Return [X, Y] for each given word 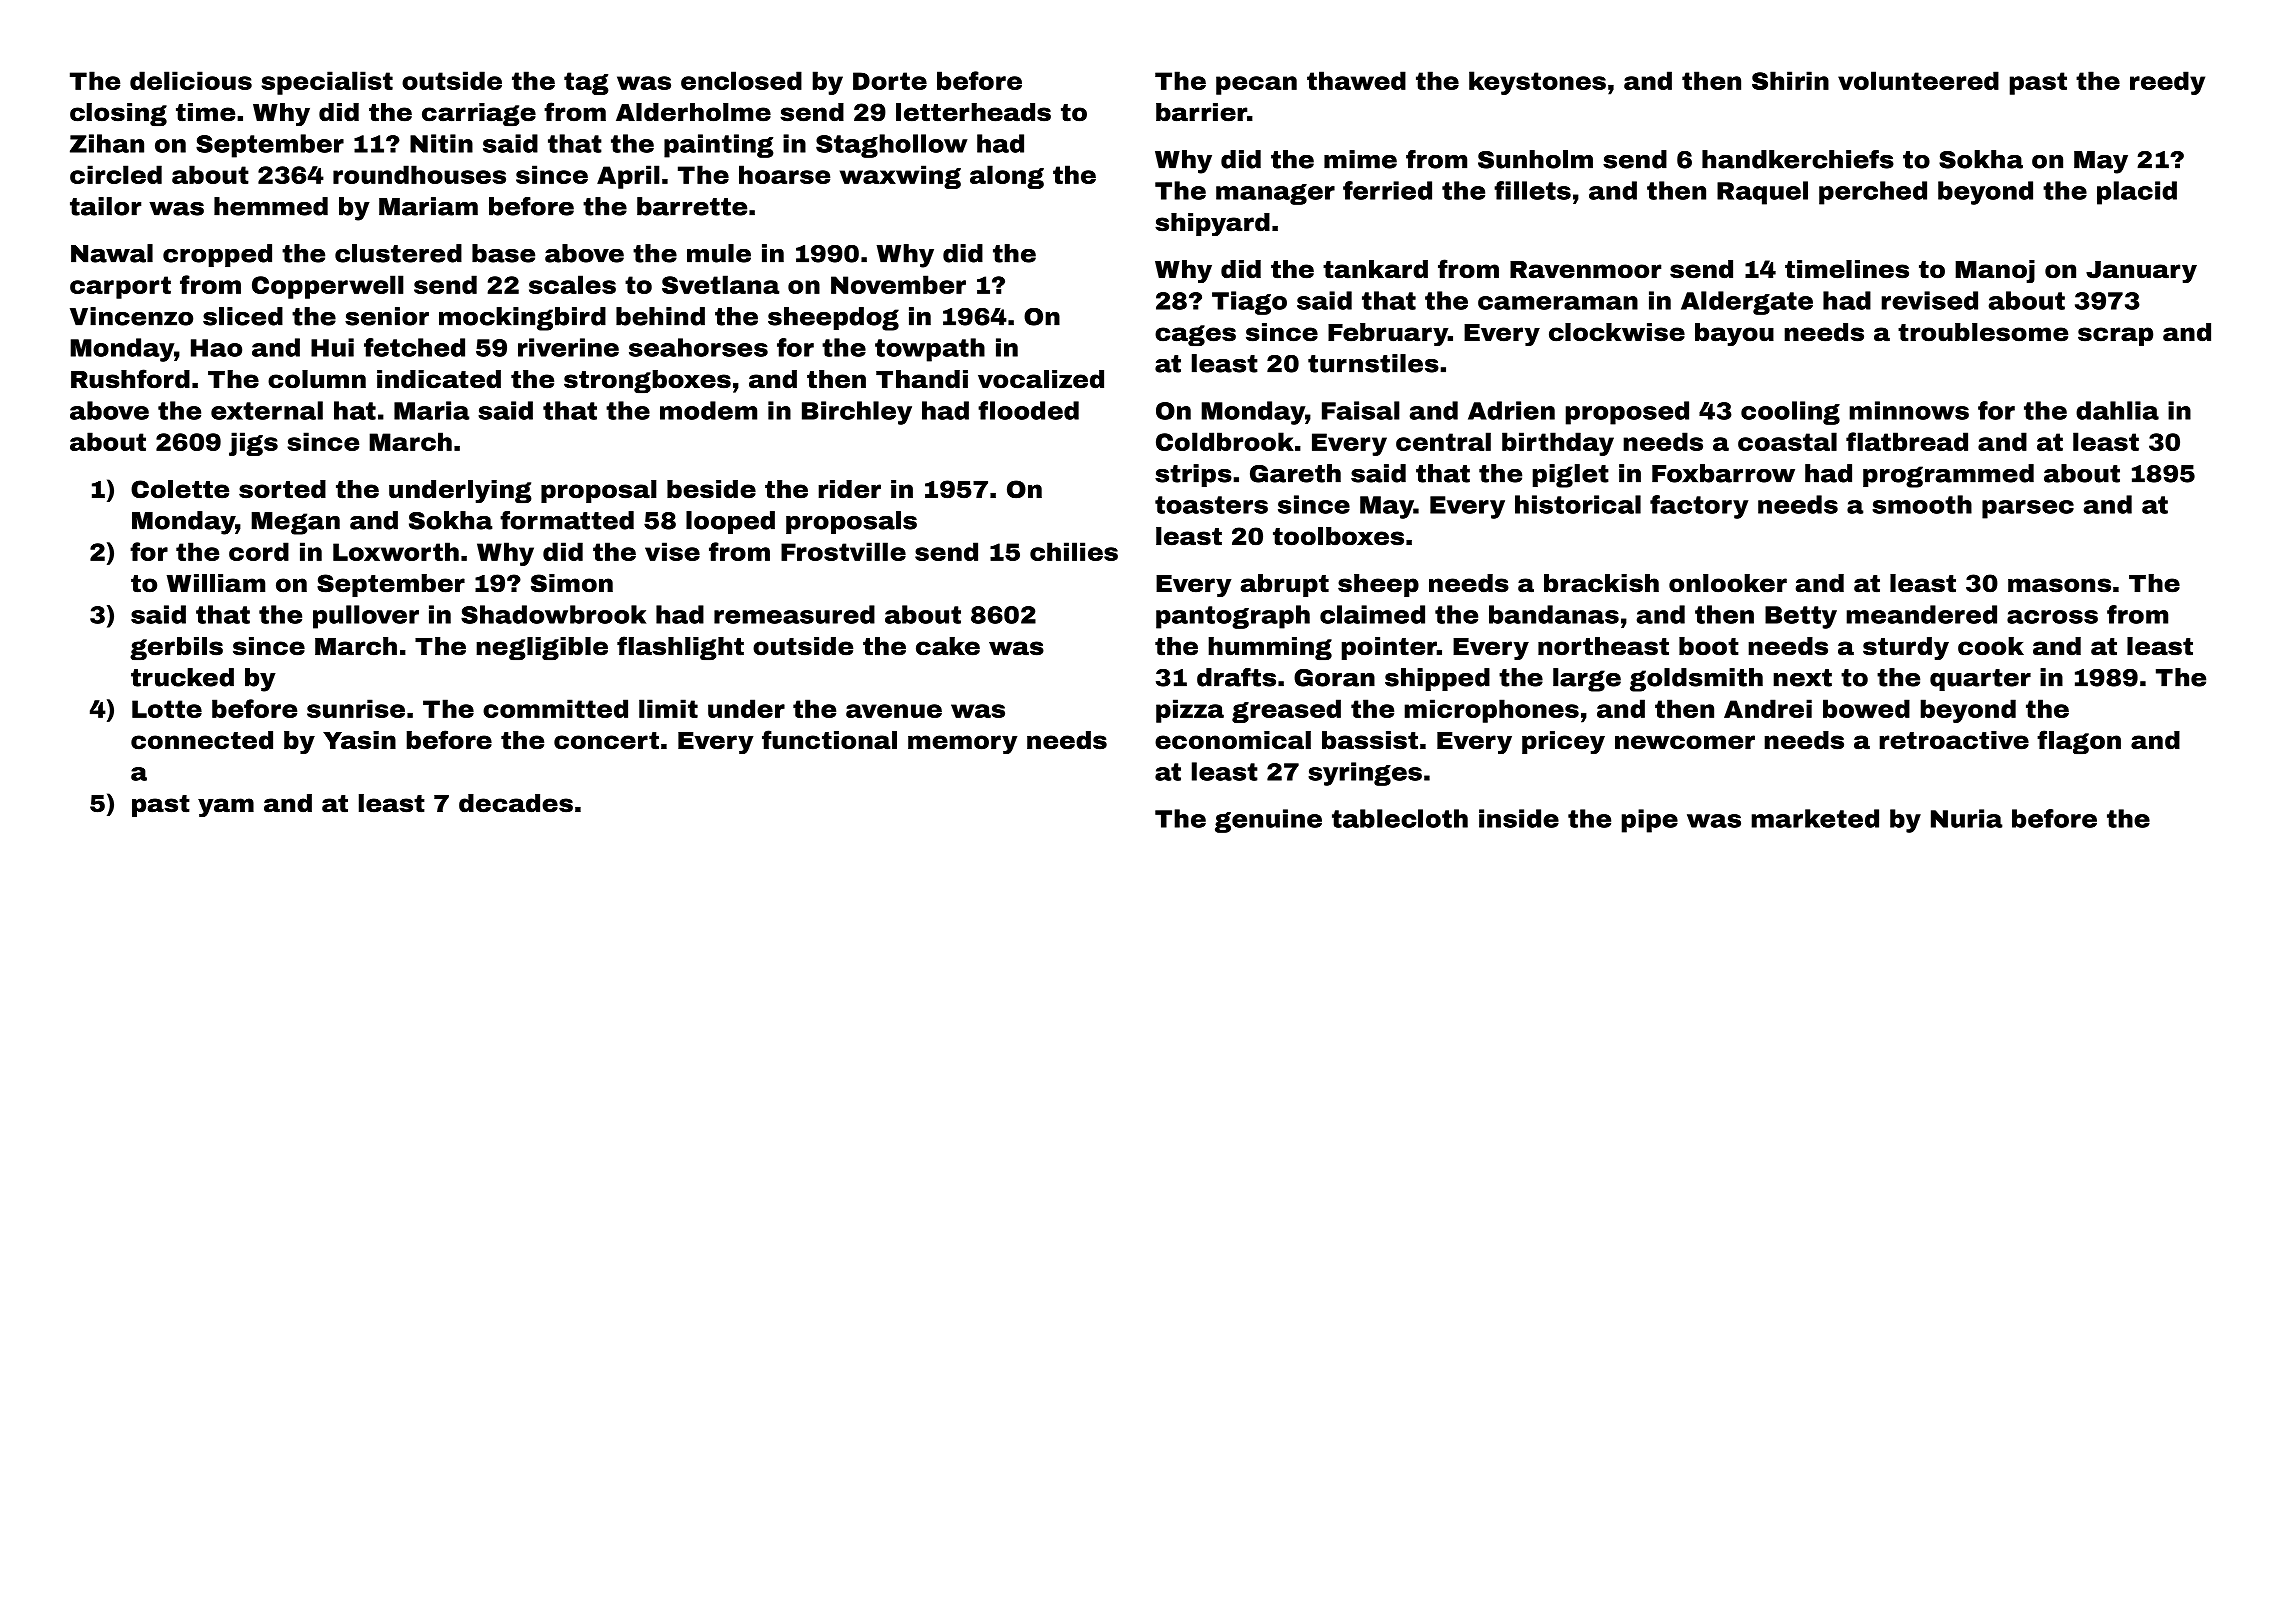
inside [1519, 818]
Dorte [890, 81]
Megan [295, 523]
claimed [1372, 614]
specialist [327, 83]
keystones [1537, 83]
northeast [1603, 646]
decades [516, 803]
